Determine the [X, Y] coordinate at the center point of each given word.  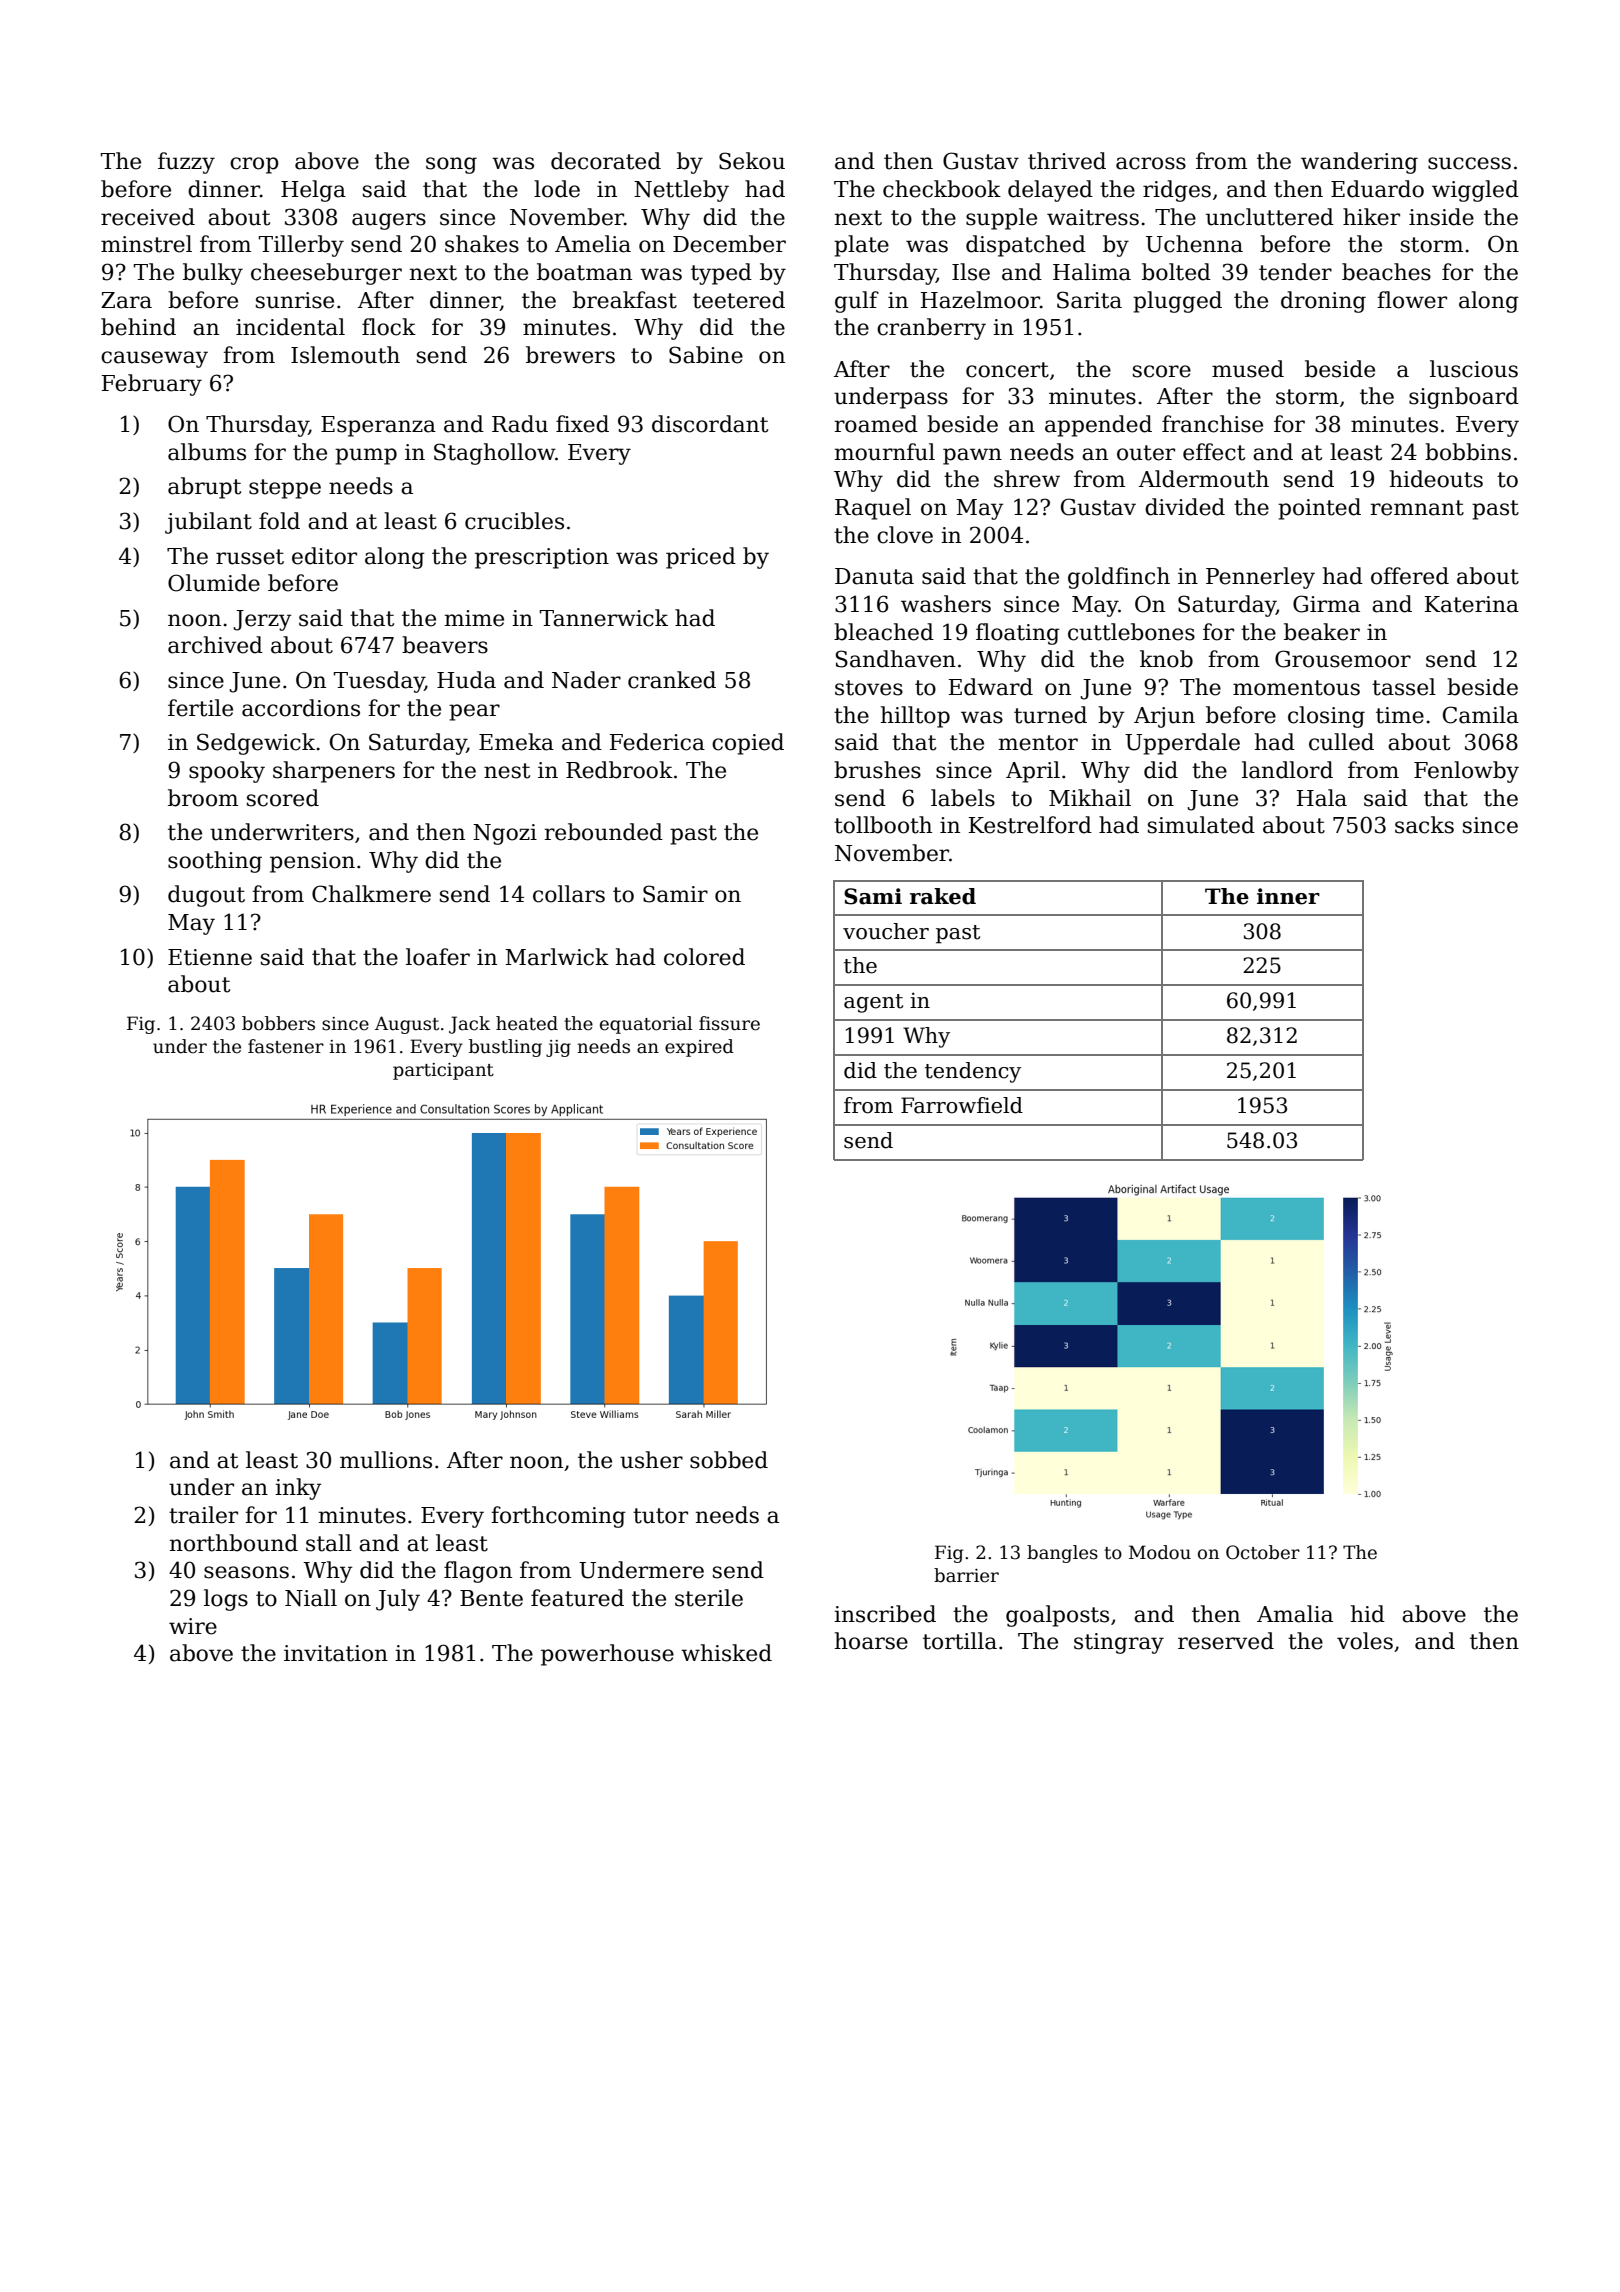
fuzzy [186, 163]
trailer [203, 1515]
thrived [1067, 161]
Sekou [752, 161]
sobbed [729, 1460]
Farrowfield [962, 1105]
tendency [973, 1072]
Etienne [210, 957]
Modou [1160, 1552]
